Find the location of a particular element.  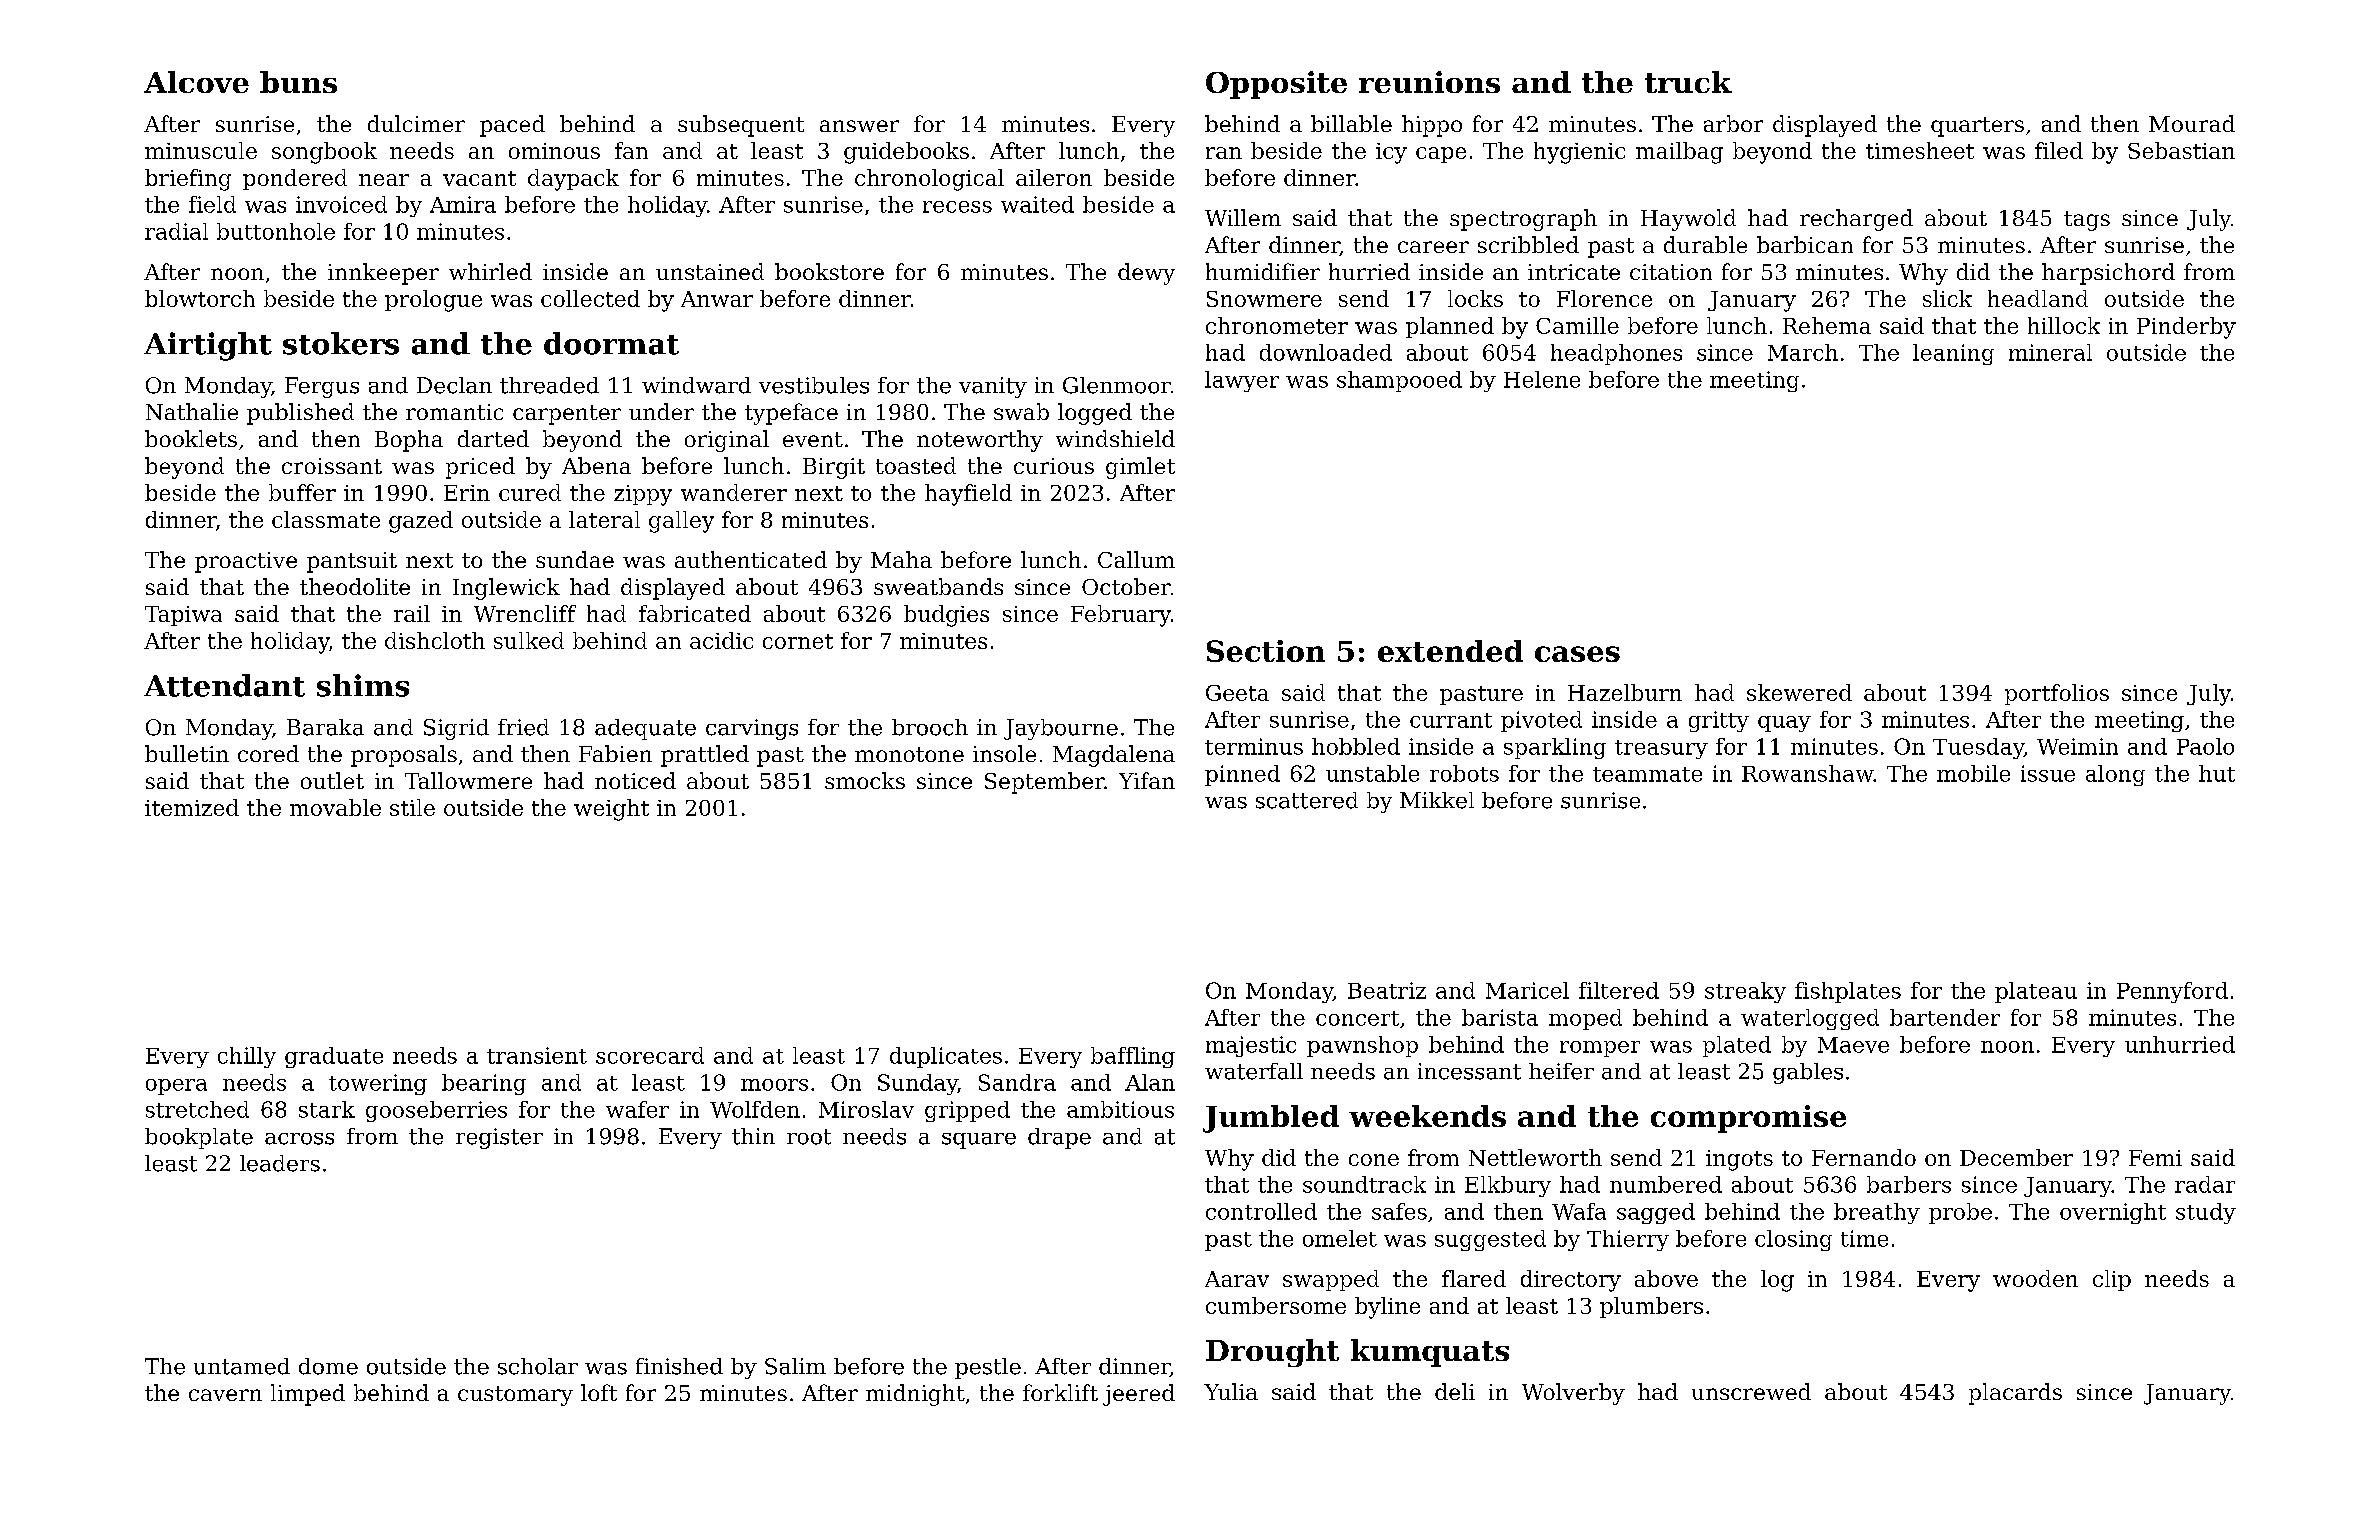

stokers is located at coordinates (341, 343).
